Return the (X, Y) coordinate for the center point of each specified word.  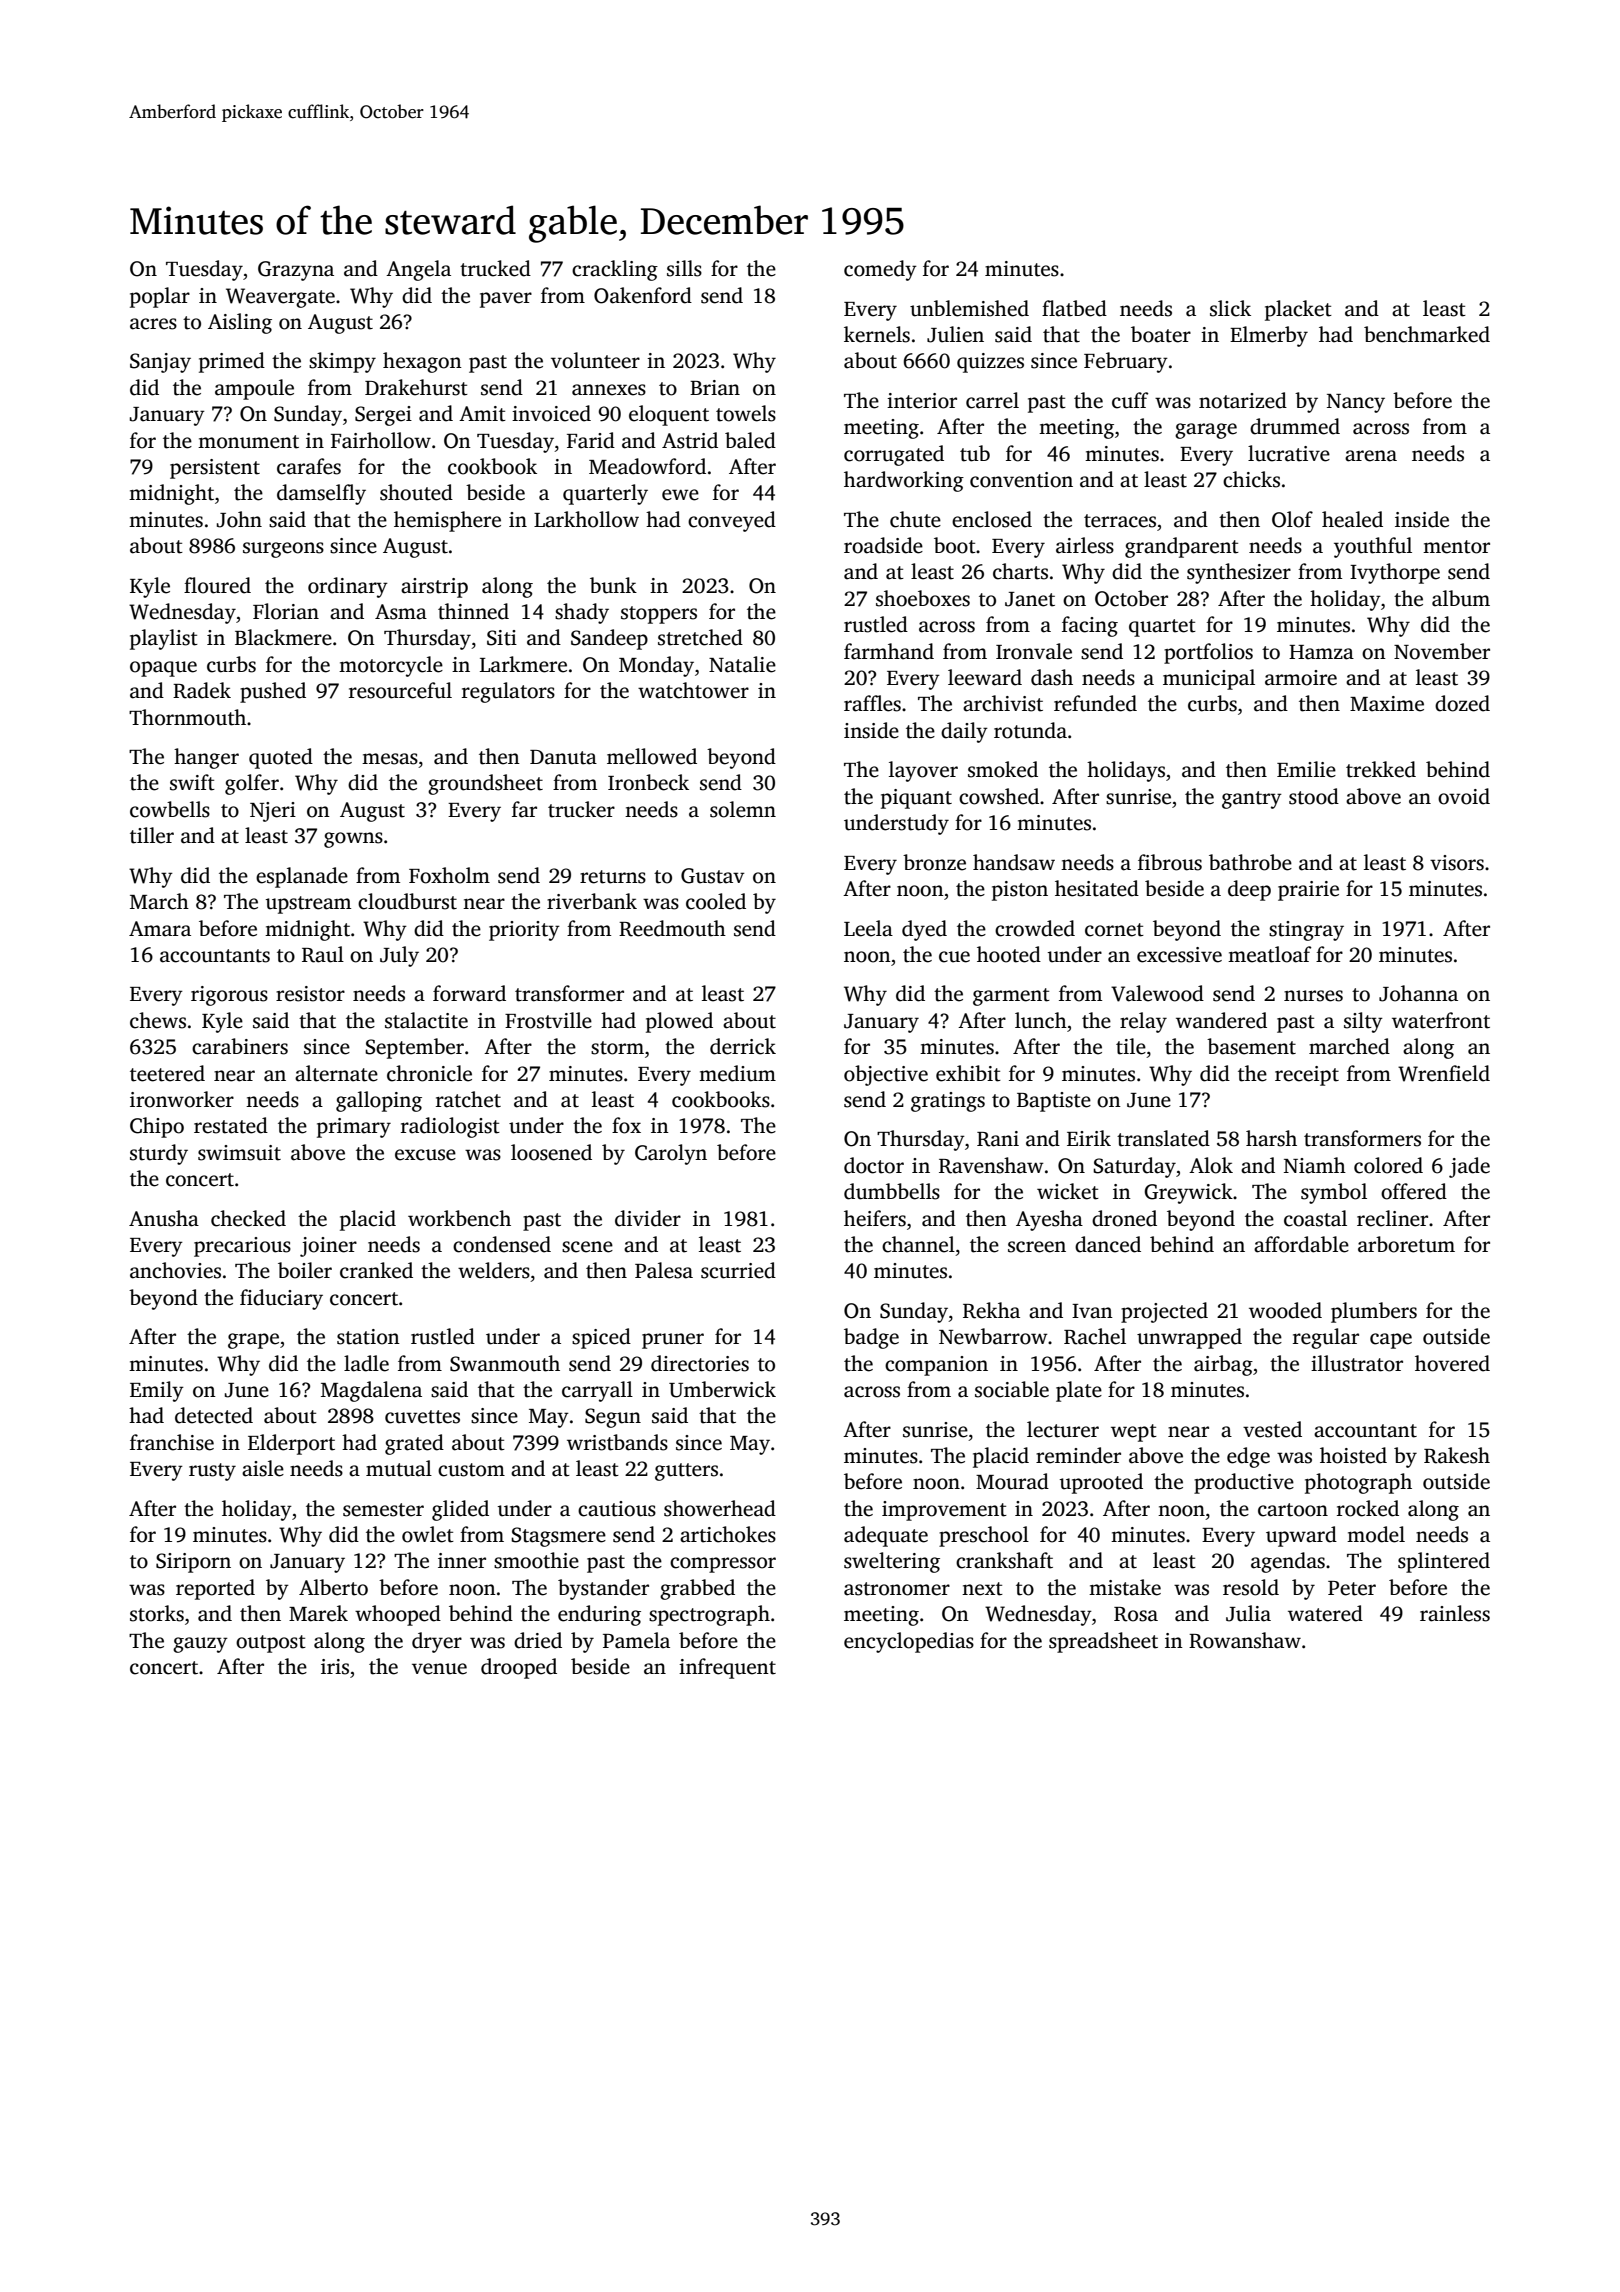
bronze (934, 862)
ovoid (1464, 796)
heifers (875, 1218)
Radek (202, 690)
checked (248, 1218)
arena (1371, 456)
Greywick (1188, 1193)
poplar (160, 297)
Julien (955, 334)
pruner (673, 1341)
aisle (263, 1468)
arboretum (1406, 1244)
